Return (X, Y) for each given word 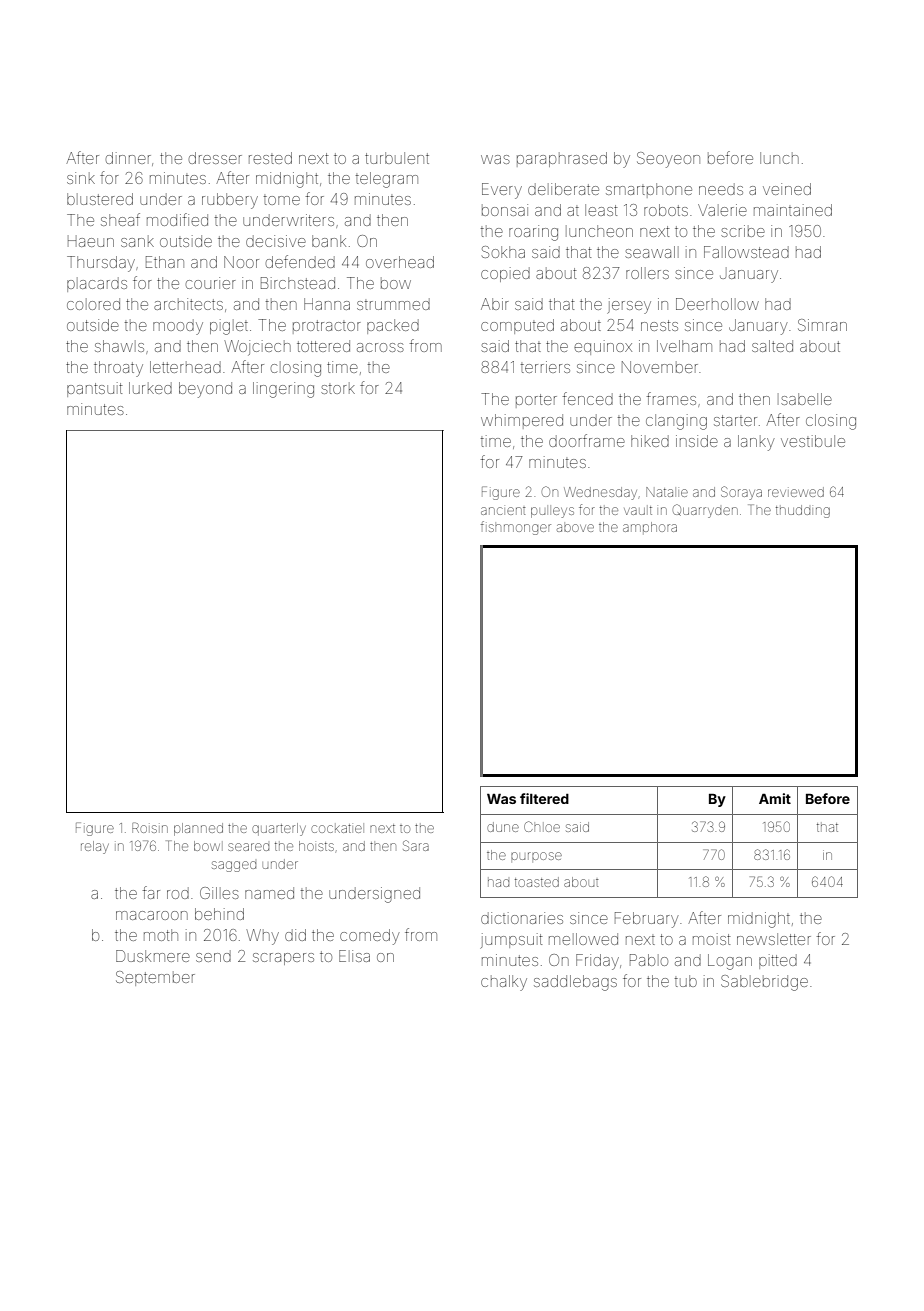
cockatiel (336, 828)
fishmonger (516, 528)
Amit (775, 798)
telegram (387, 180)
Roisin (150, 827)
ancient (503, 511)
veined (787, 189)
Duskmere (153, 956)
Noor (241, 262)
